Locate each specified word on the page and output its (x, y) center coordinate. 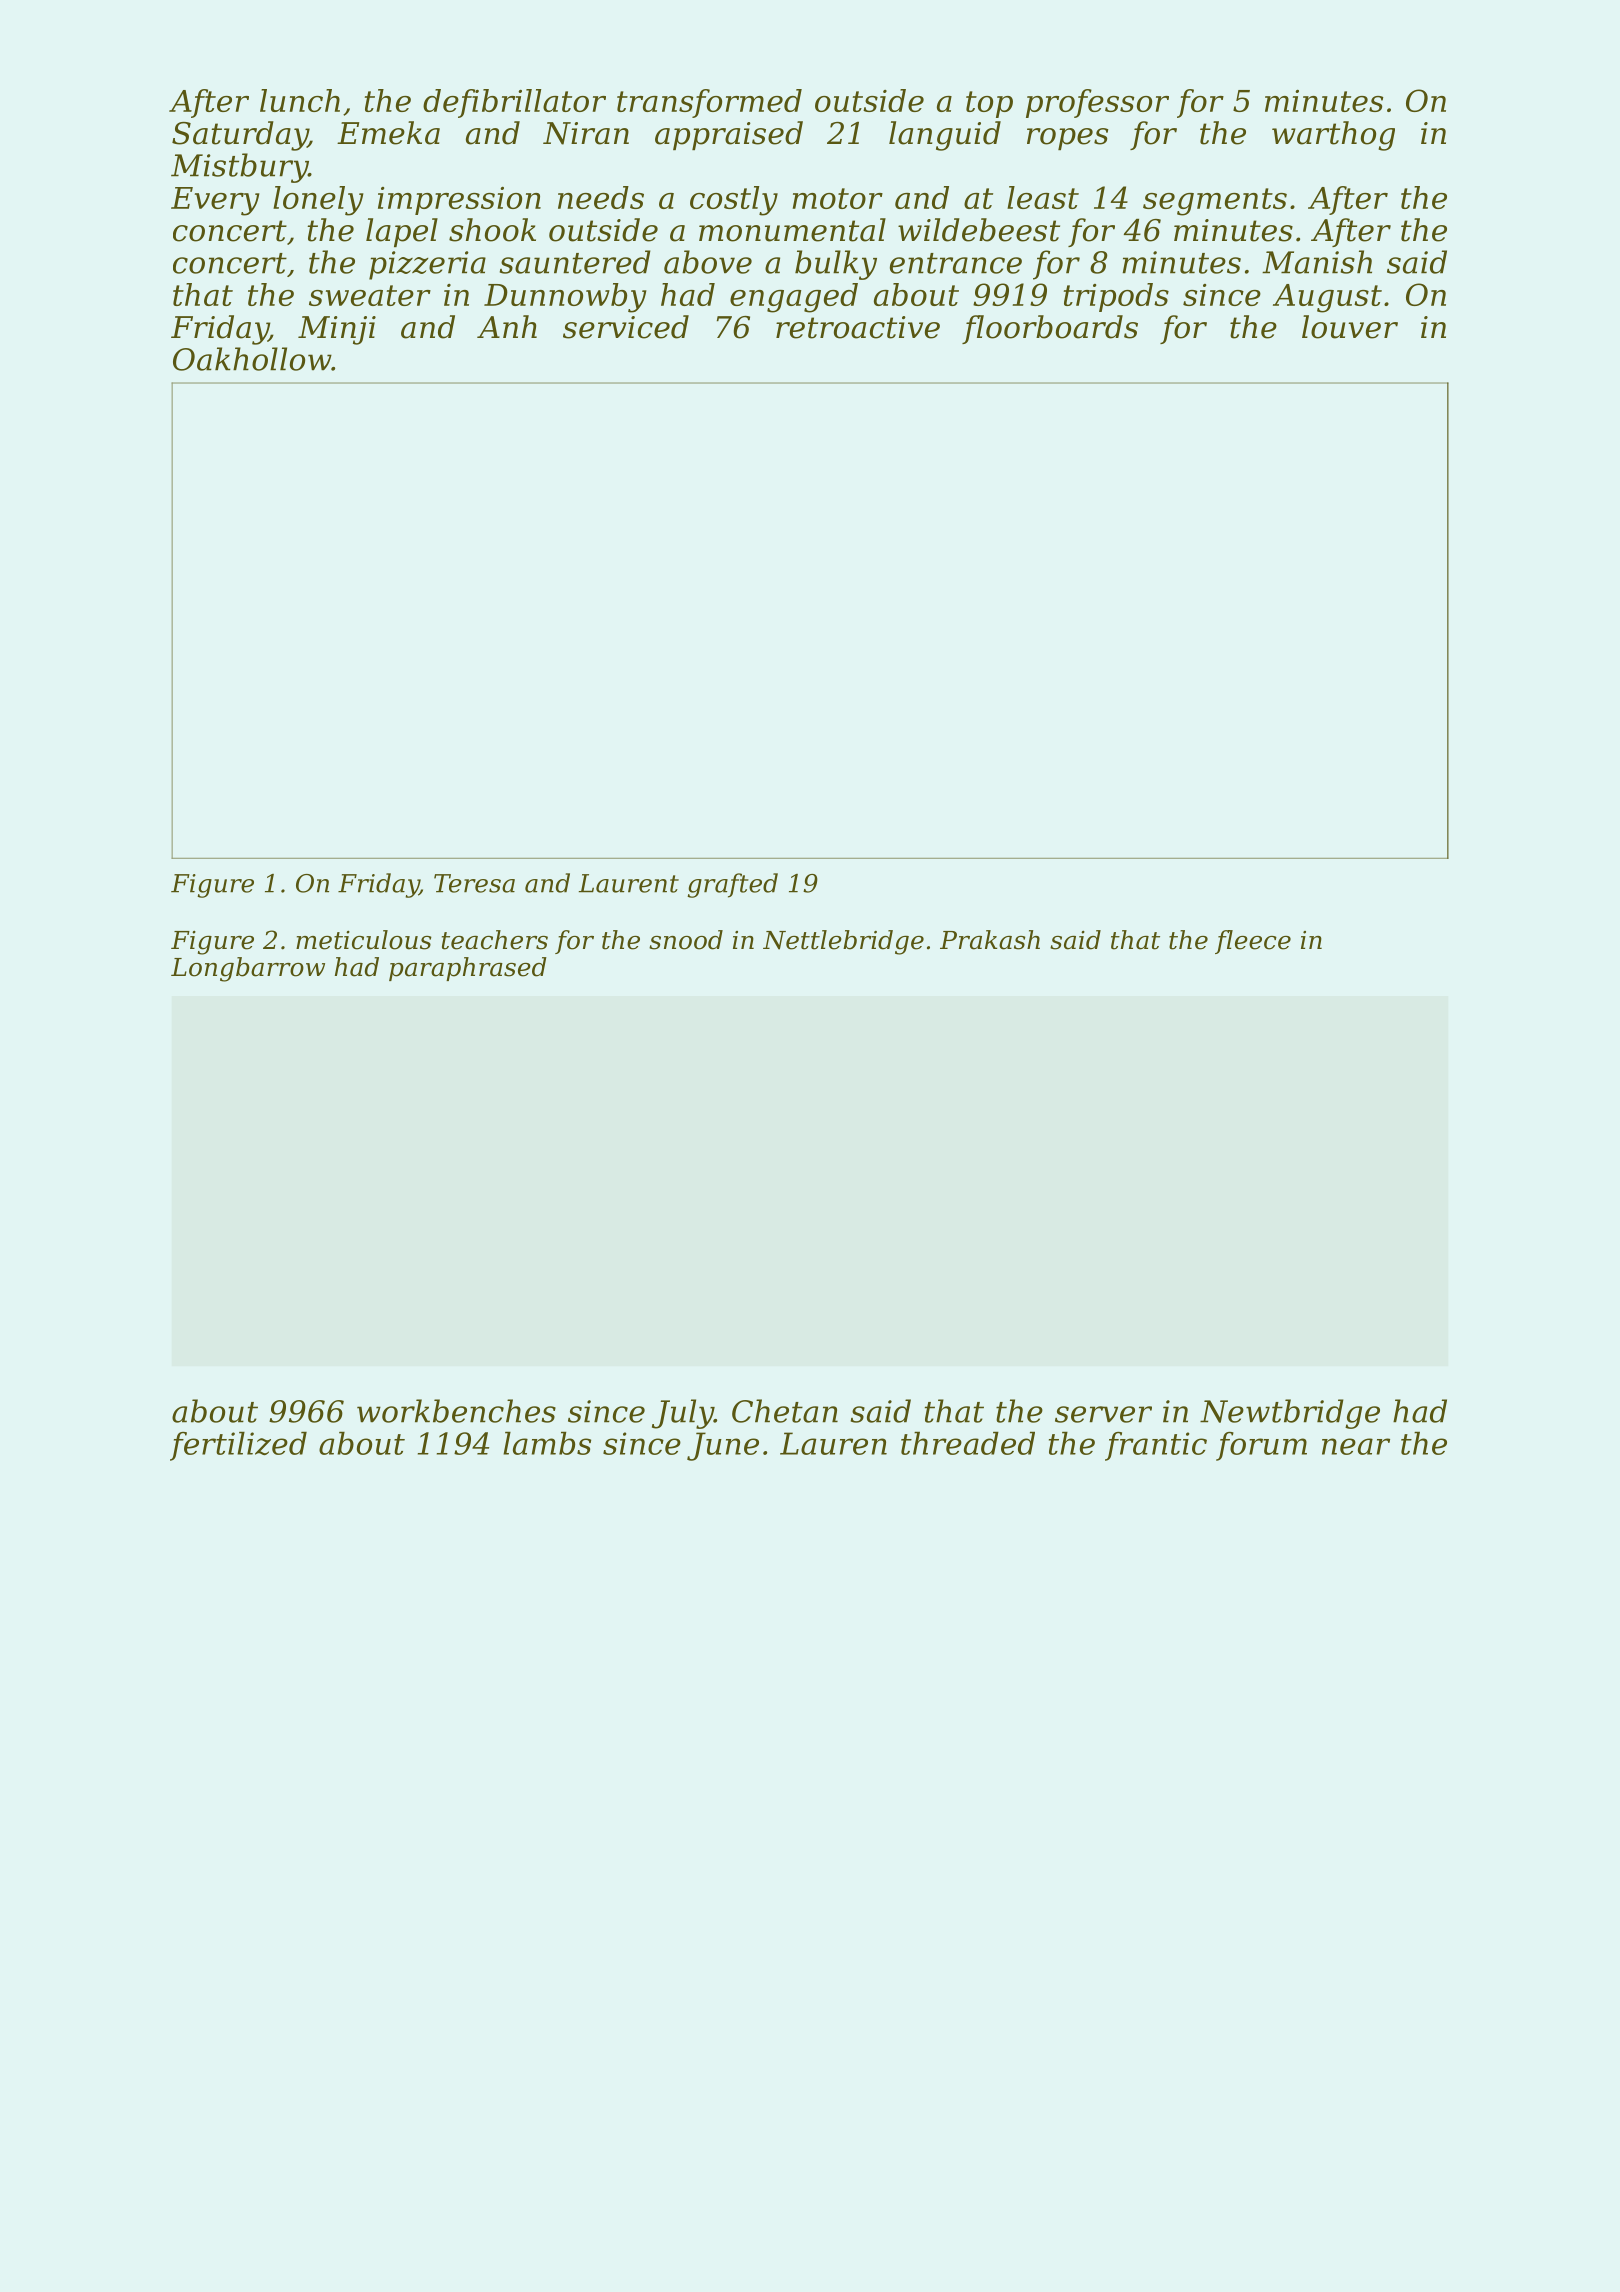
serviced (626, 327)
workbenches (456, 1411)
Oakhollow (252, 359)
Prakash (990, 940)
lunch (300, 100)
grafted (732, 885)
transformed (709, 103)
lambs (547, 1443)
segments (1215, 202)
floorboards (1050, 329)
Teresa (474, 883)
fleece (1253, 942)
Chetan (785, 1411)
